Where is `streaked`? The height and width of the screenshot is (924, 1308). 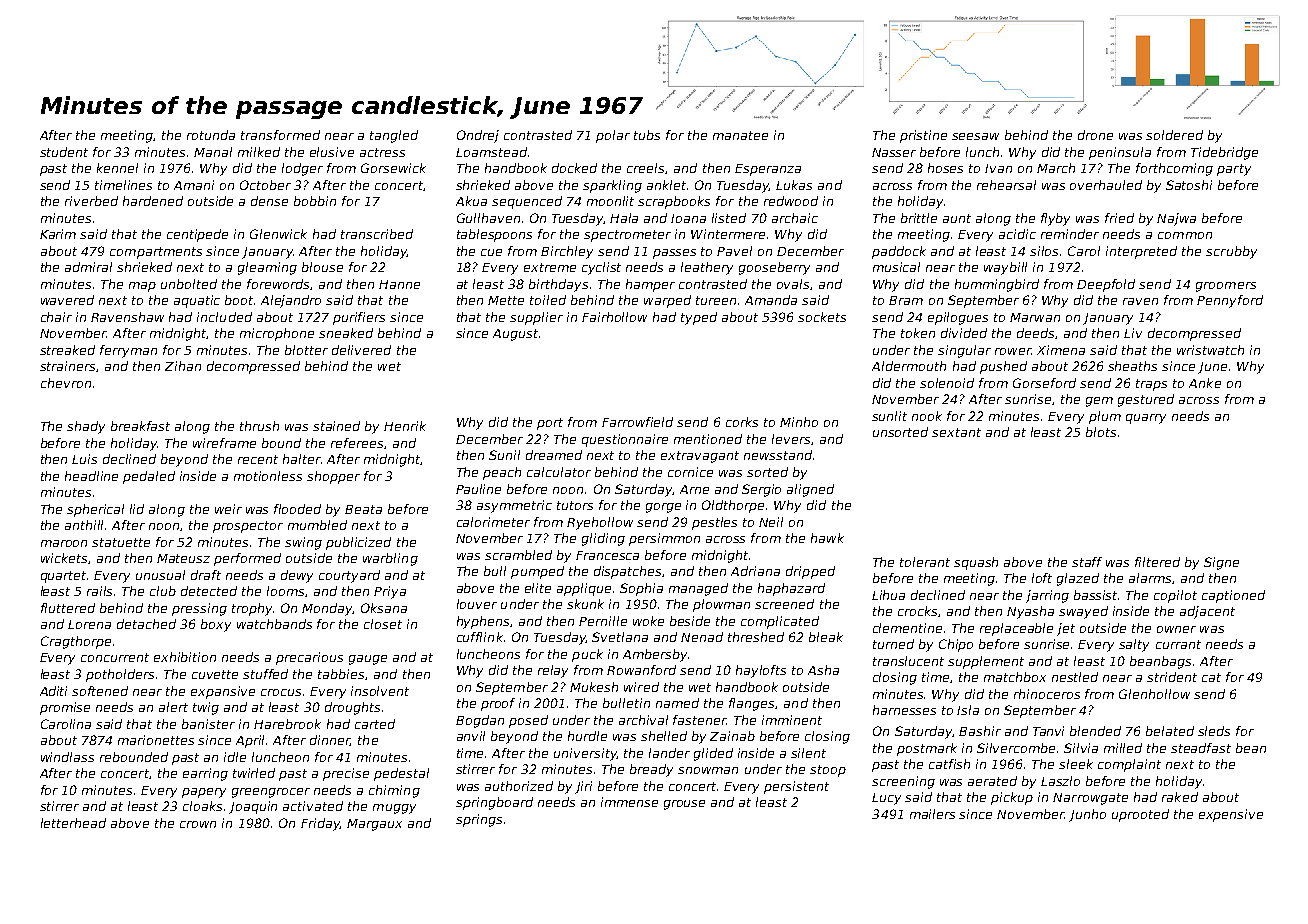 streaked is located at coordinates (67, 350).
